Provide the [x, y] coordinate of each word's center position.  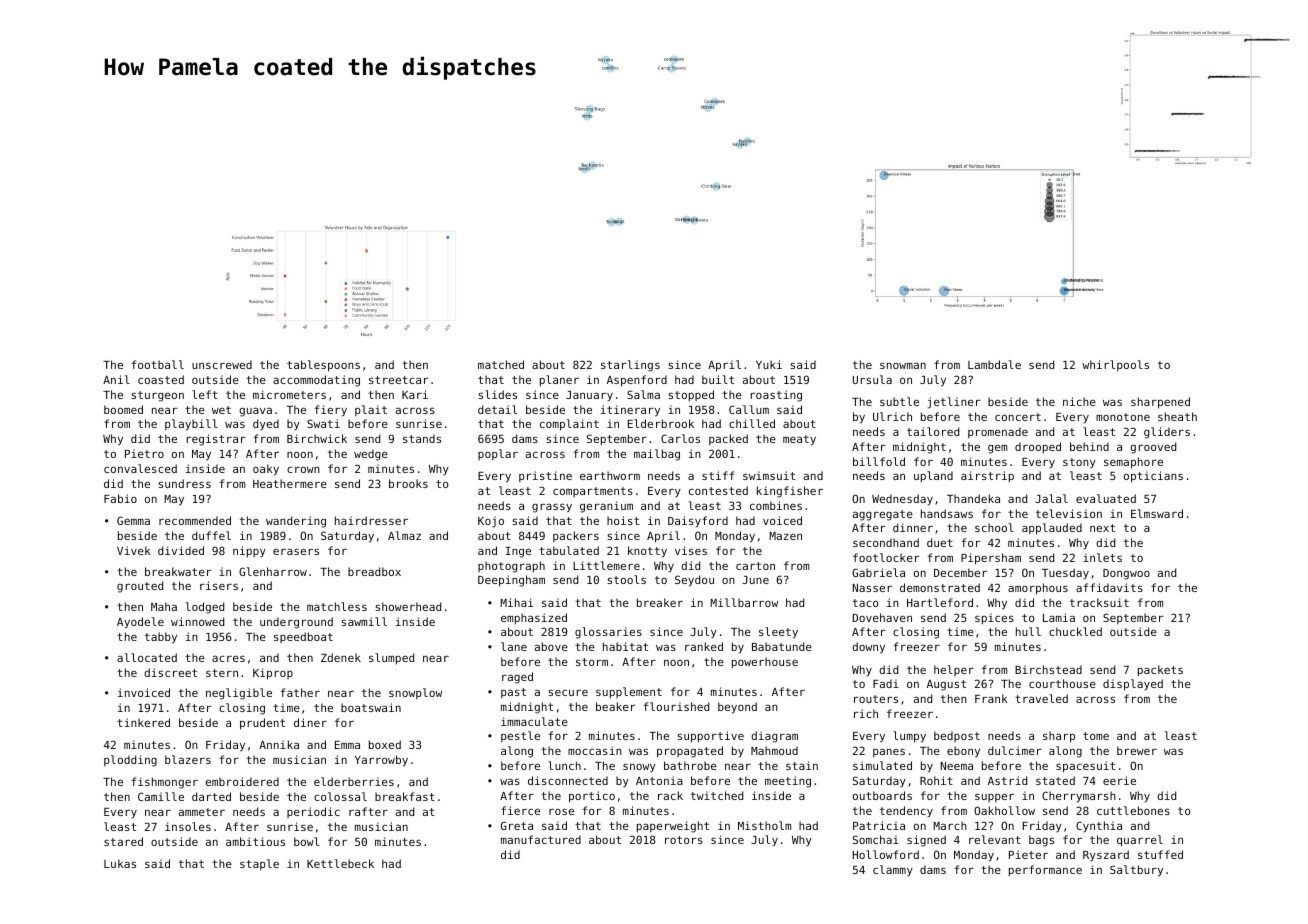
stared [123, 841]
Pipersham [991, 559]
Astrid [1007, 780]
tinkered [143, 722]
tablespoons [323, 366]
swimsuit [769, 475]
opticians [1153, 477]
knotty [647, 552]
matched [501, 364]
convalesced [140, 468]
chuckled [1075, 631]
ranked [704, 646]
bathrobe [690, 765]
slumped [391, 659]
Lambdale [994, 364]
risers [219, 585]
